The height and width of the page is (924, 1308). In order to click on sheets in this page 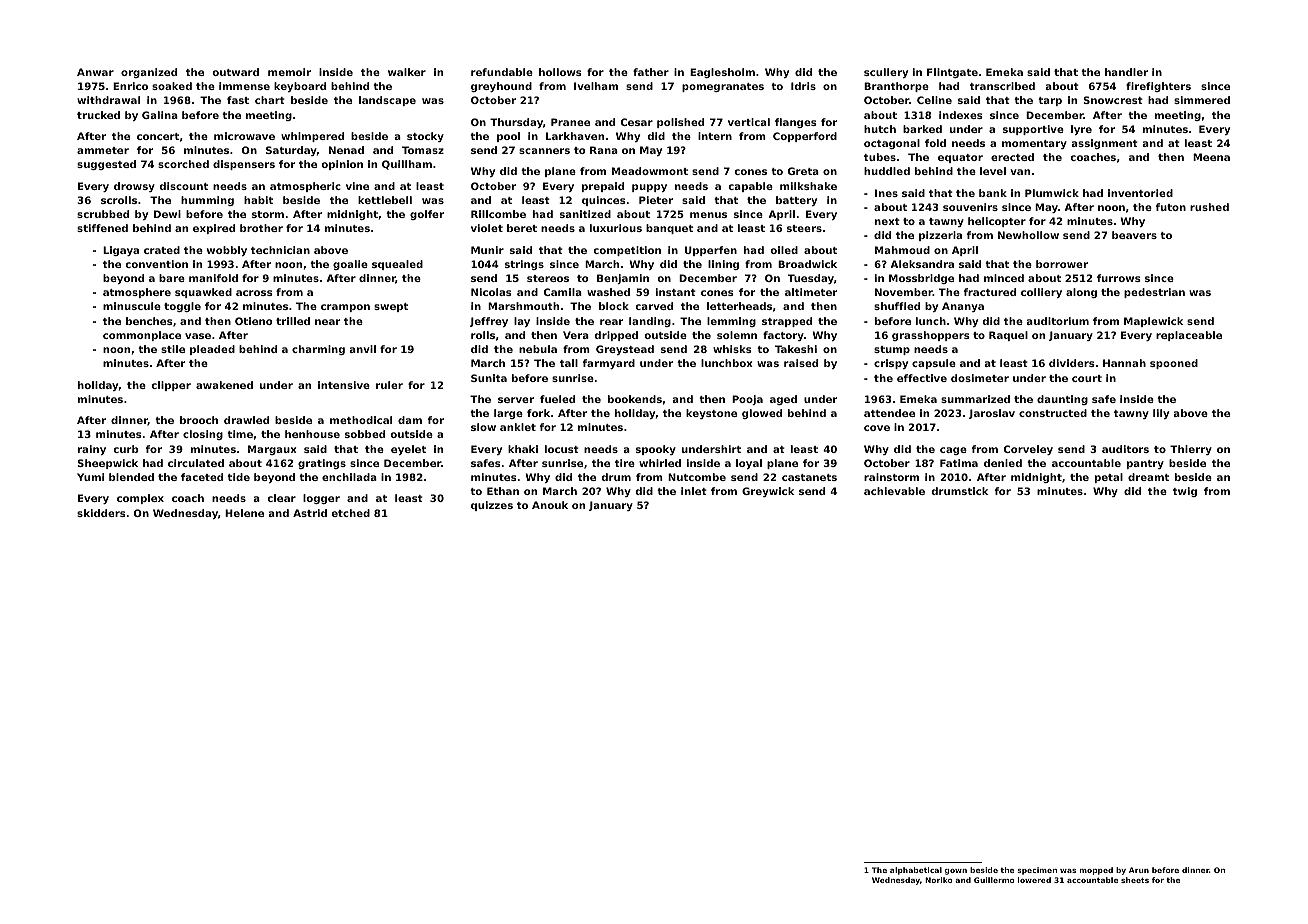, I will do `click(1135, 880)`.
